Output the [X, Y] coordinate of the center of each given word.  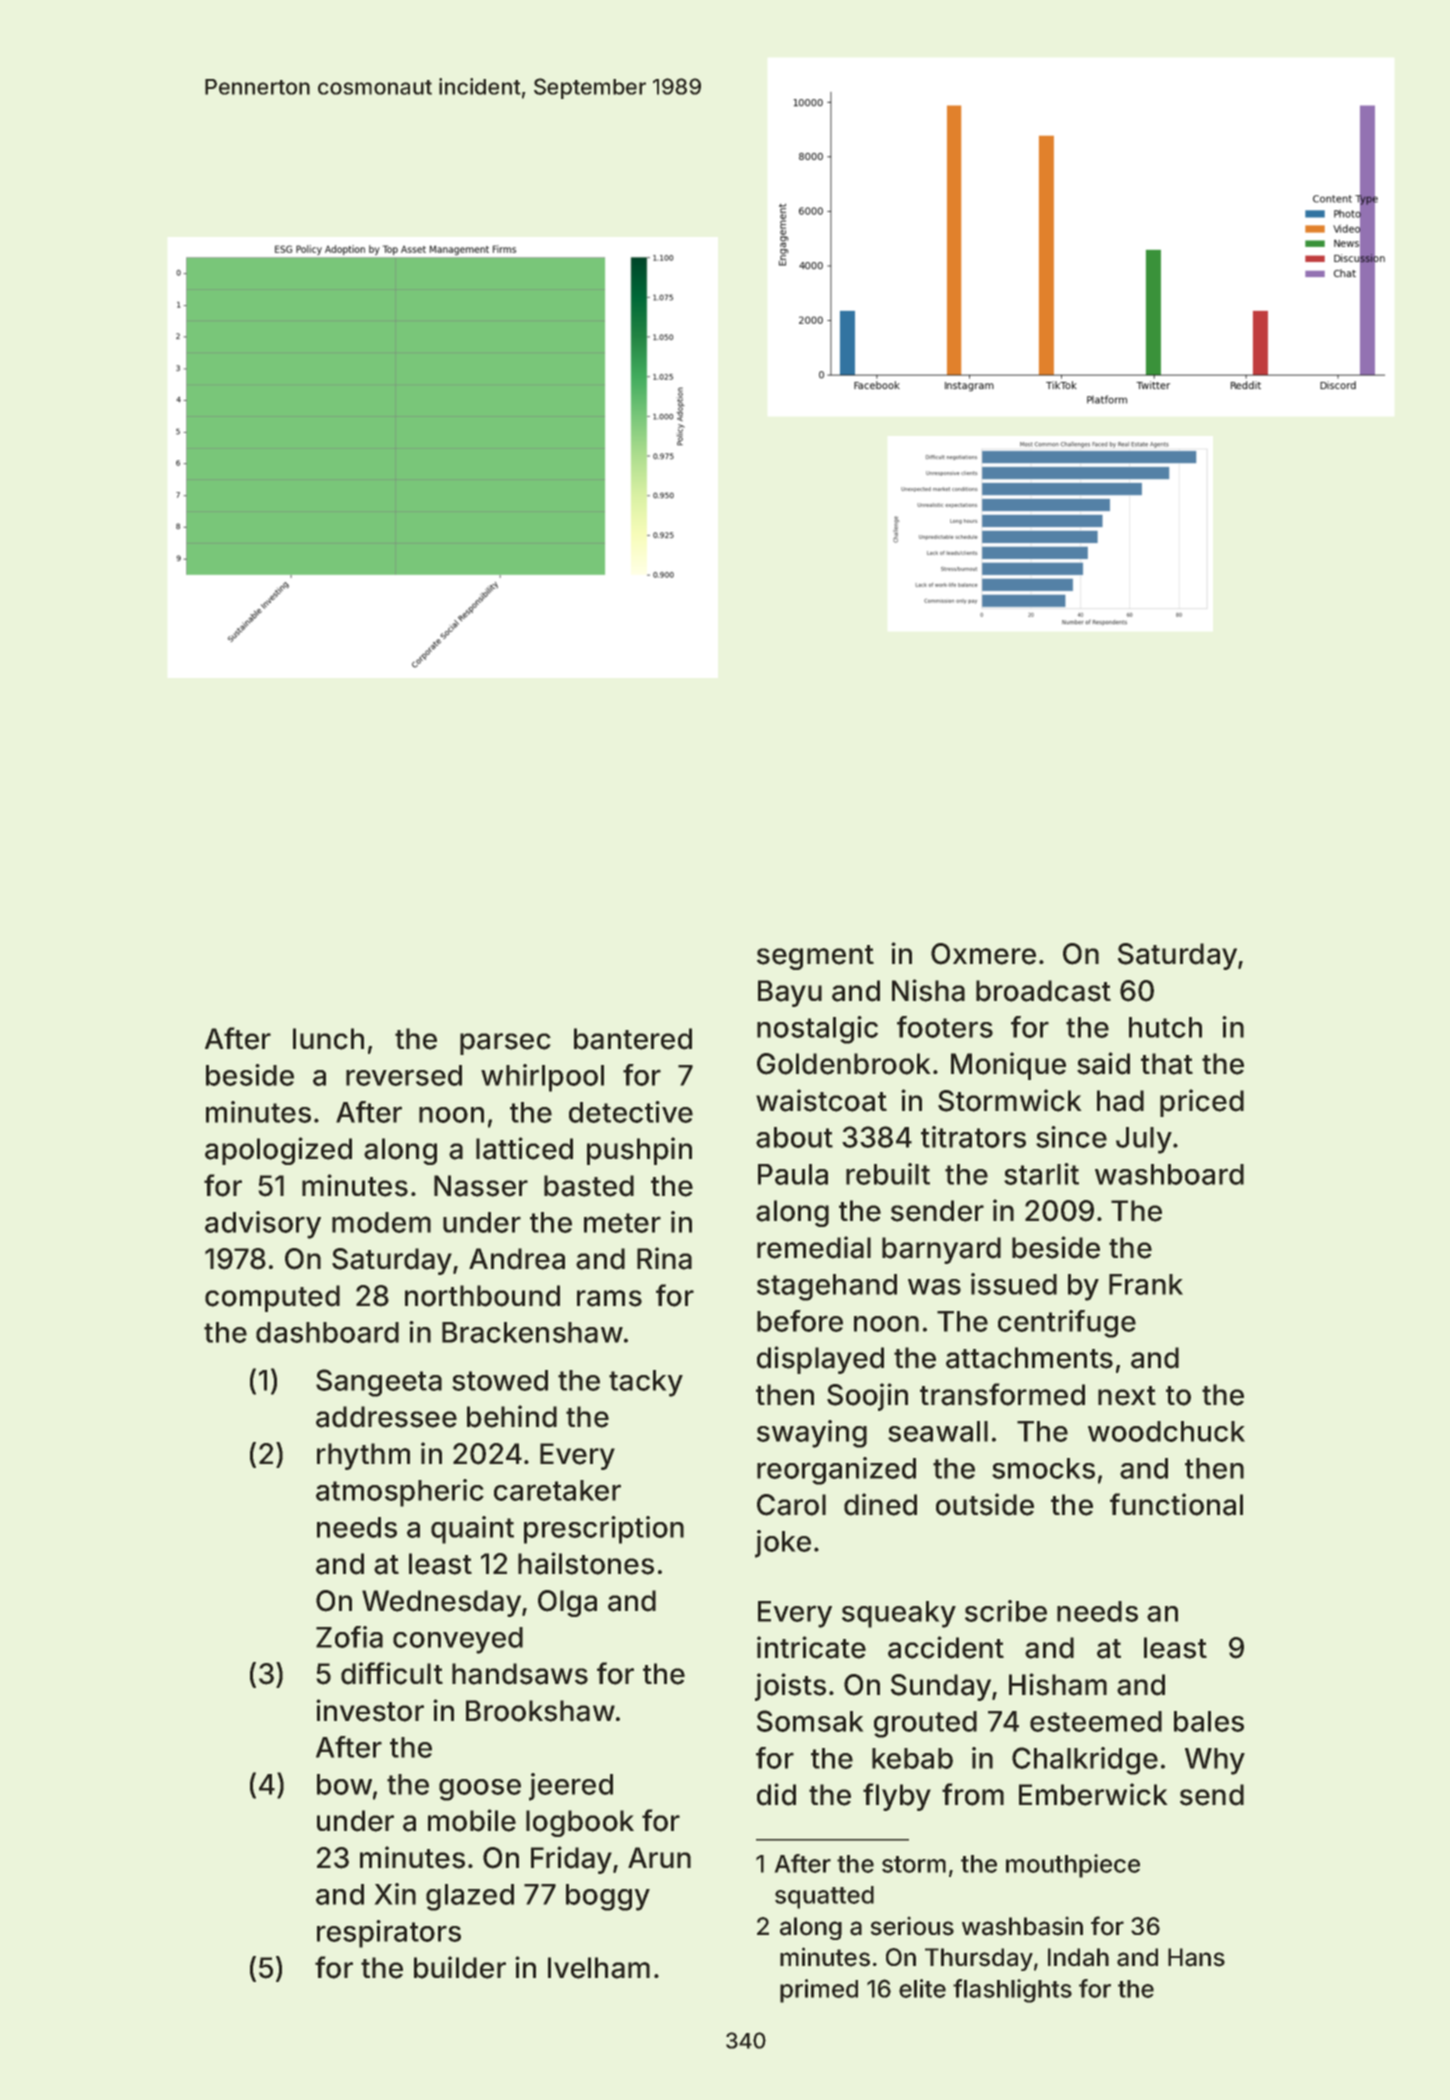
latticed [524, 1148]
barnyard [941, 1250]
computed [272, 1298]
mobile [472, 1820]
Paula [793, 1174]
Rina [664, 1258]
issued [1014, 1284]
